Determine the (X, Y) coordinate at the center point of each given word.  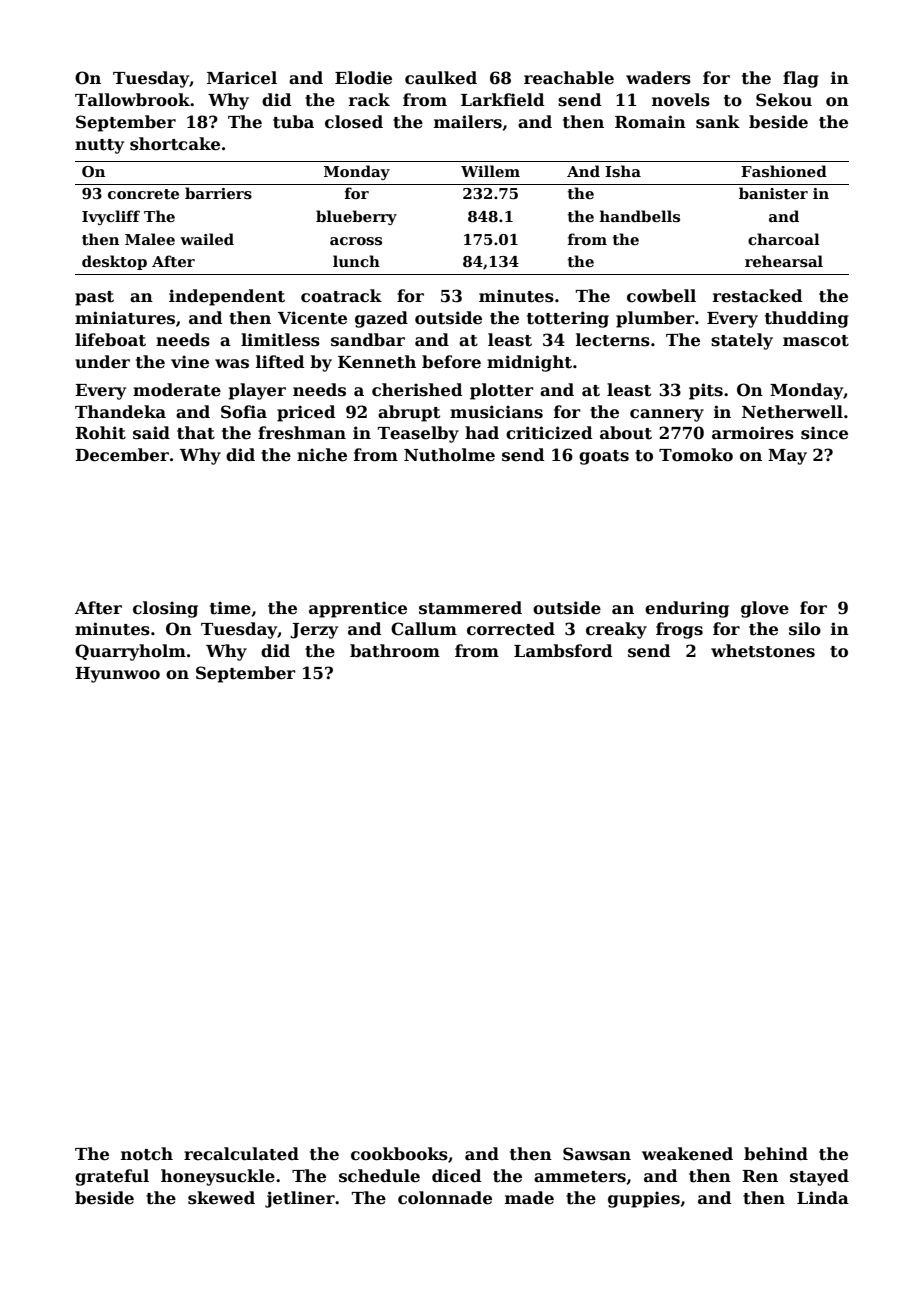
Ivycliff (111, 217)
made (529, 1198)
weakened (687, 1154)
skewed (221, 1198)
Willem (490, 171)
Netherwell (792, 412)
